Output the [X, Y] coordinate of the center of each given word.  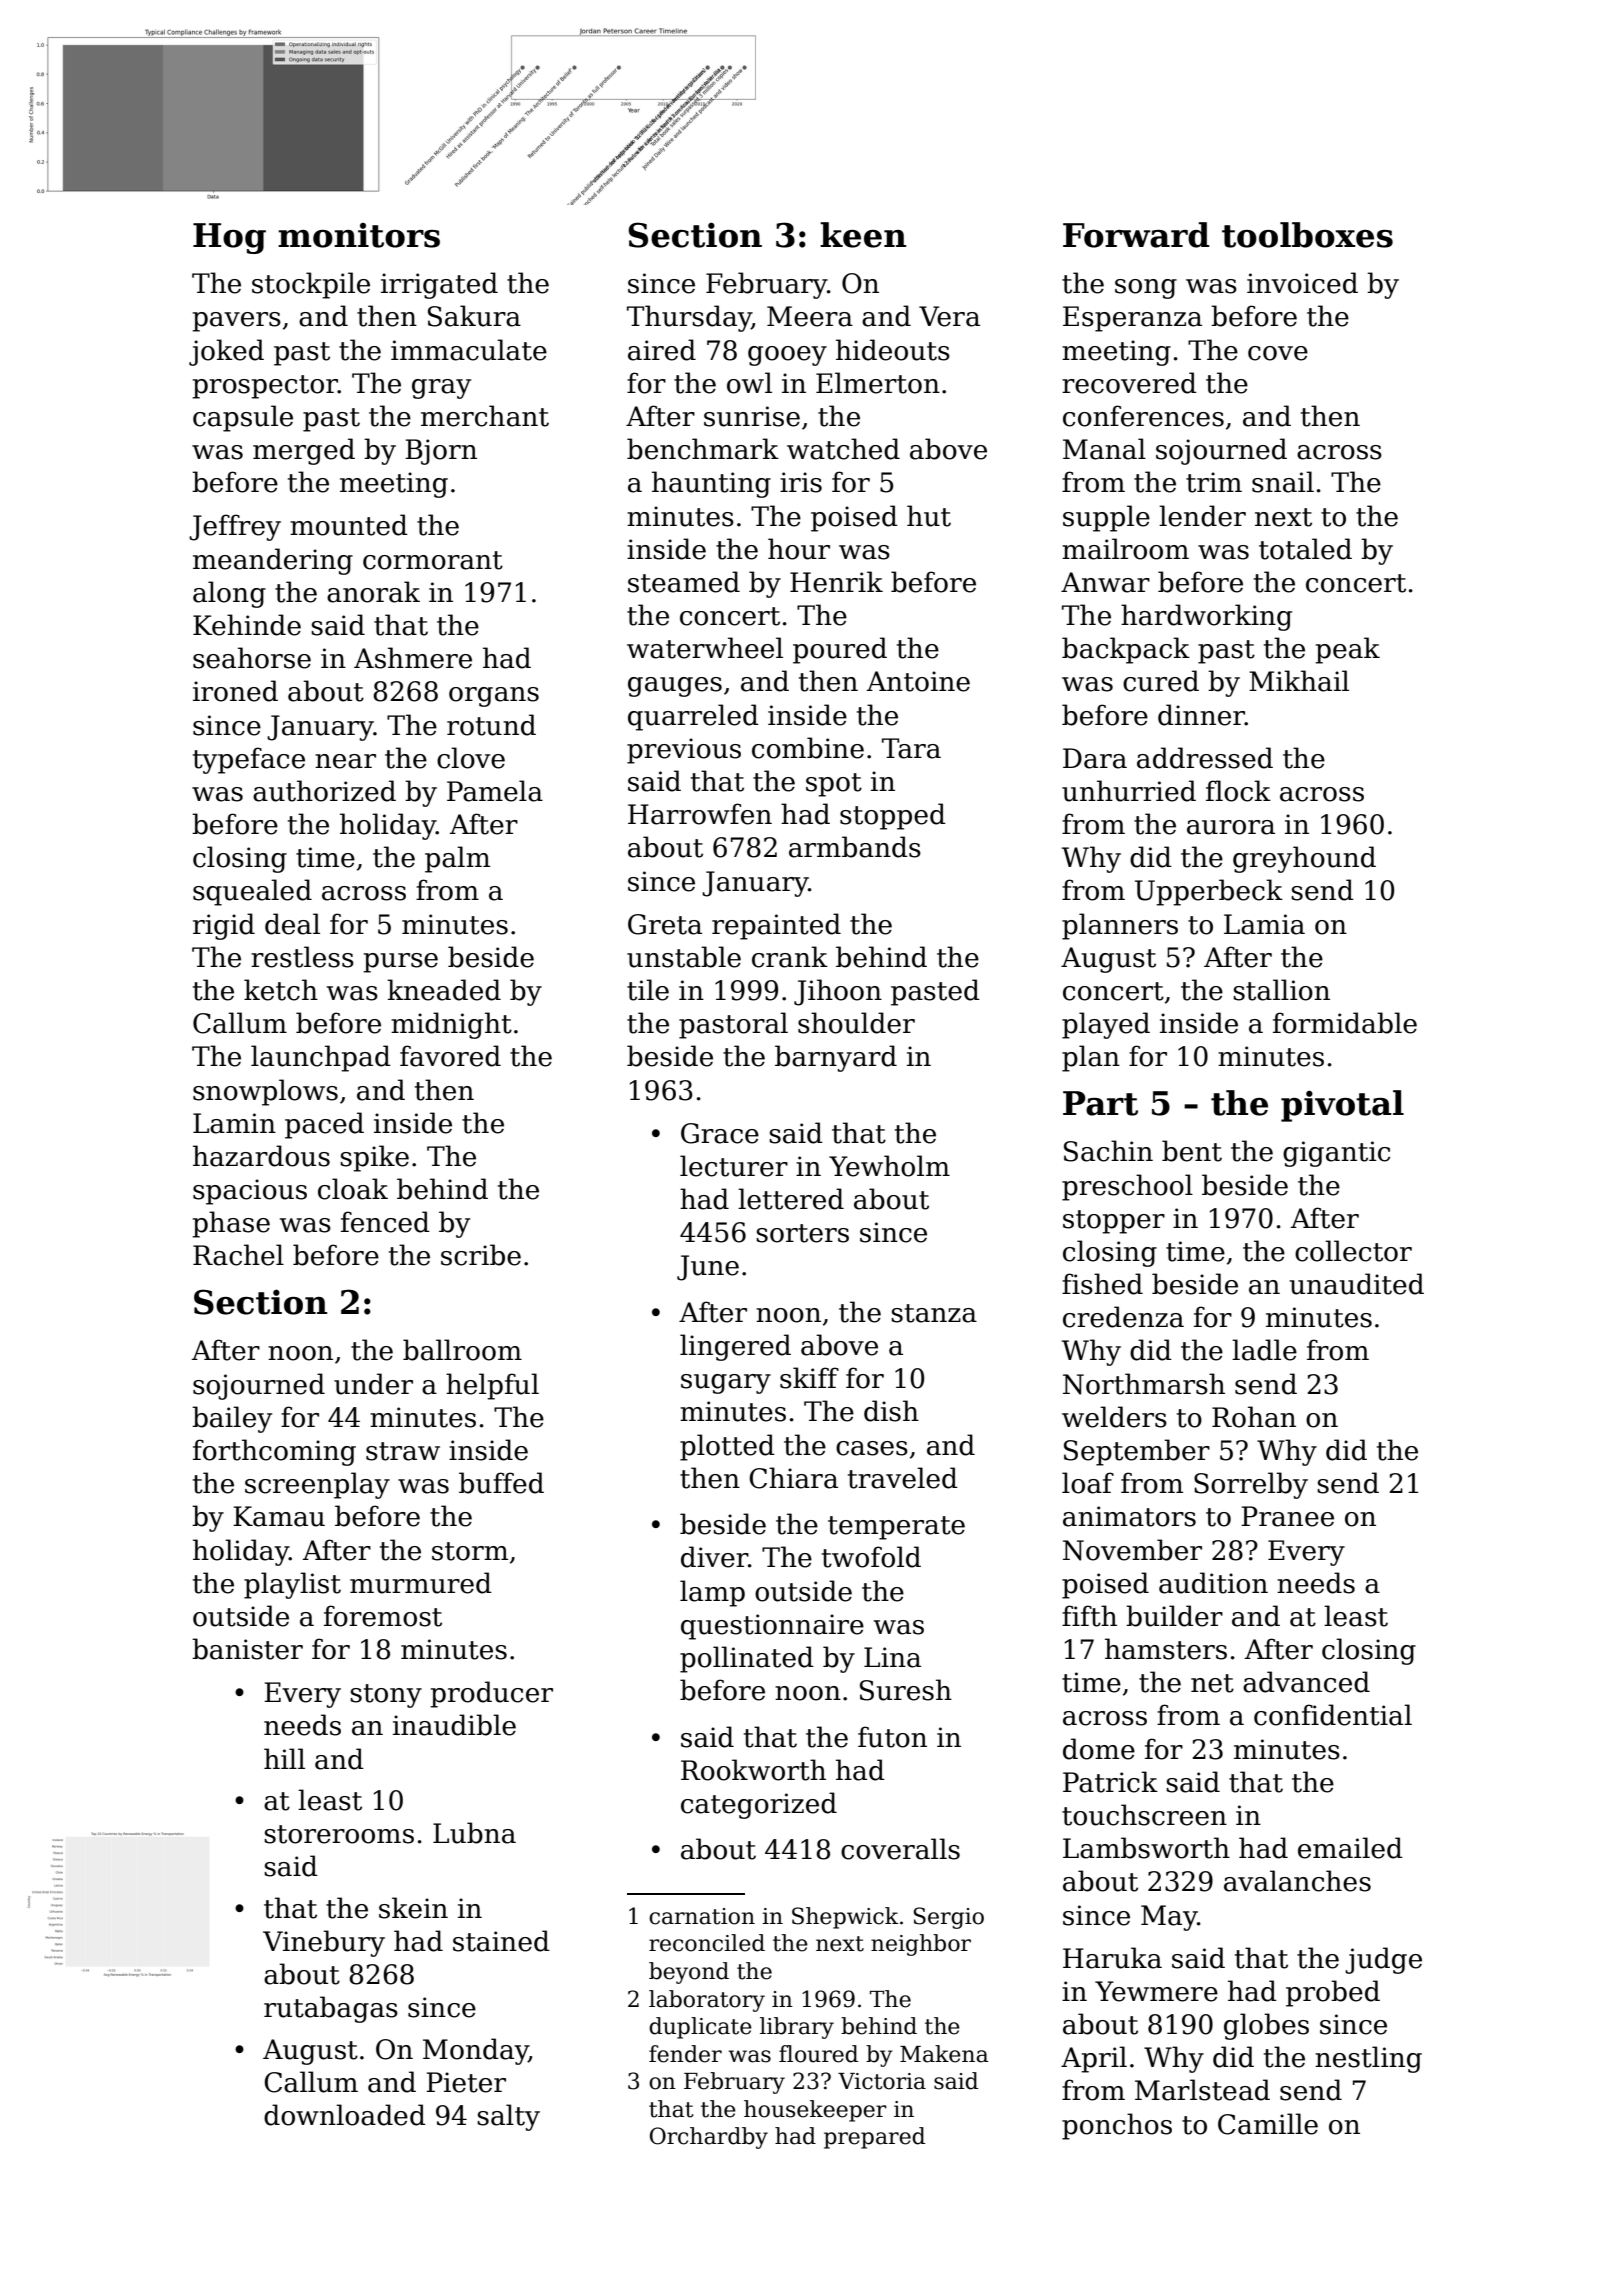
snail [1283, 482]
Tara [911, 748]
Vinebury [324, 1943]
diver [714, 1557]
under [373, 1384]
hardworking [1206, 617]
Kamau [279, 1516]
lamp [712, 1593]
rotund [491, 725]
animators [1129, 1516]
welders [1114, 1417]
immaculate [469, 350]
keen [863, 235]
